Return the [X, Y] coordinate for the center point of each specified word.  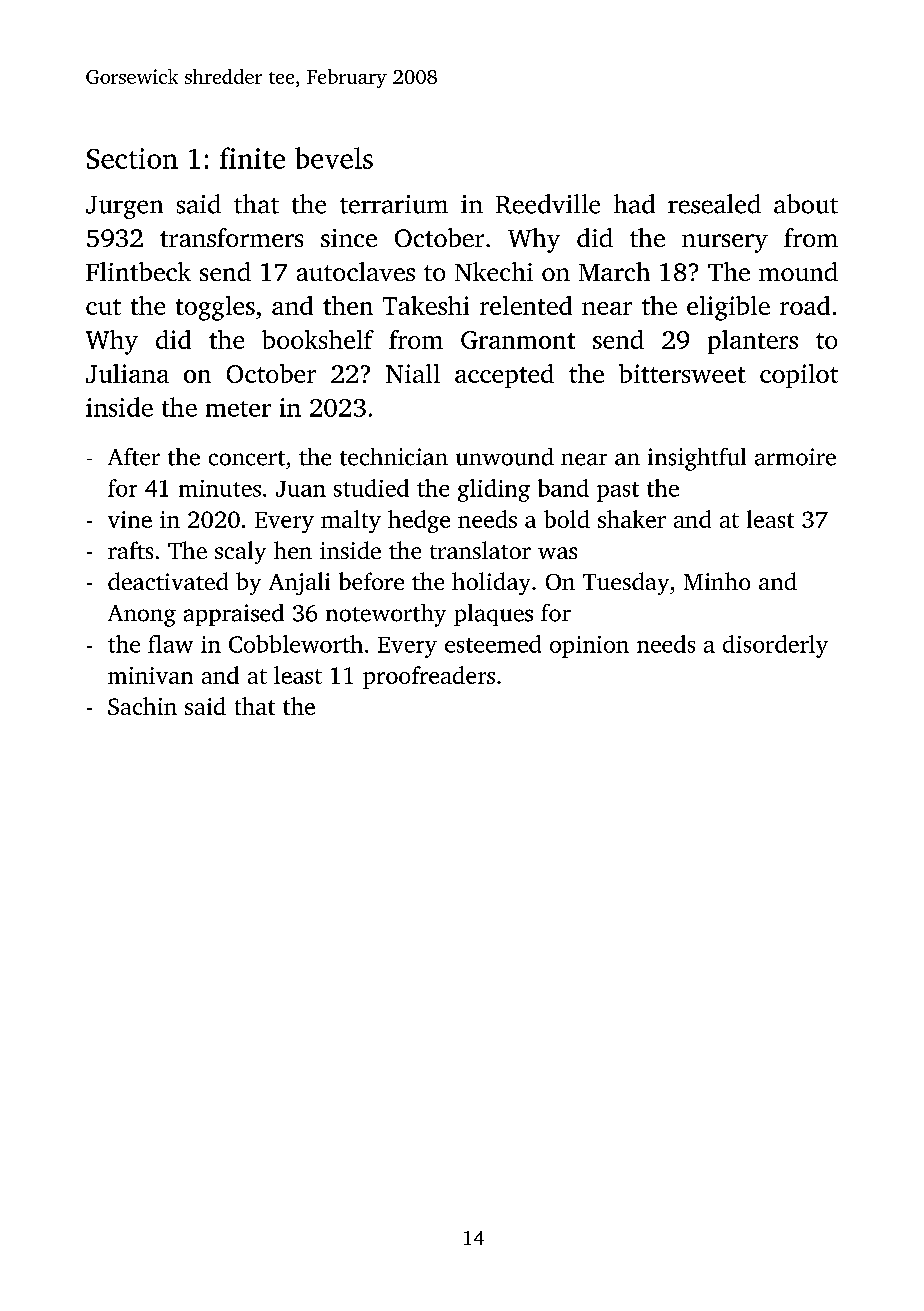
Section [132, 158]
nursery [725, 243]
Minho [717, 581]
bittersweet [682, 373]
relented [526, 305]
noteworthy [386, 615]
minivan [150, 675]
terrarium [394, 204]
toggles [215, 308]
